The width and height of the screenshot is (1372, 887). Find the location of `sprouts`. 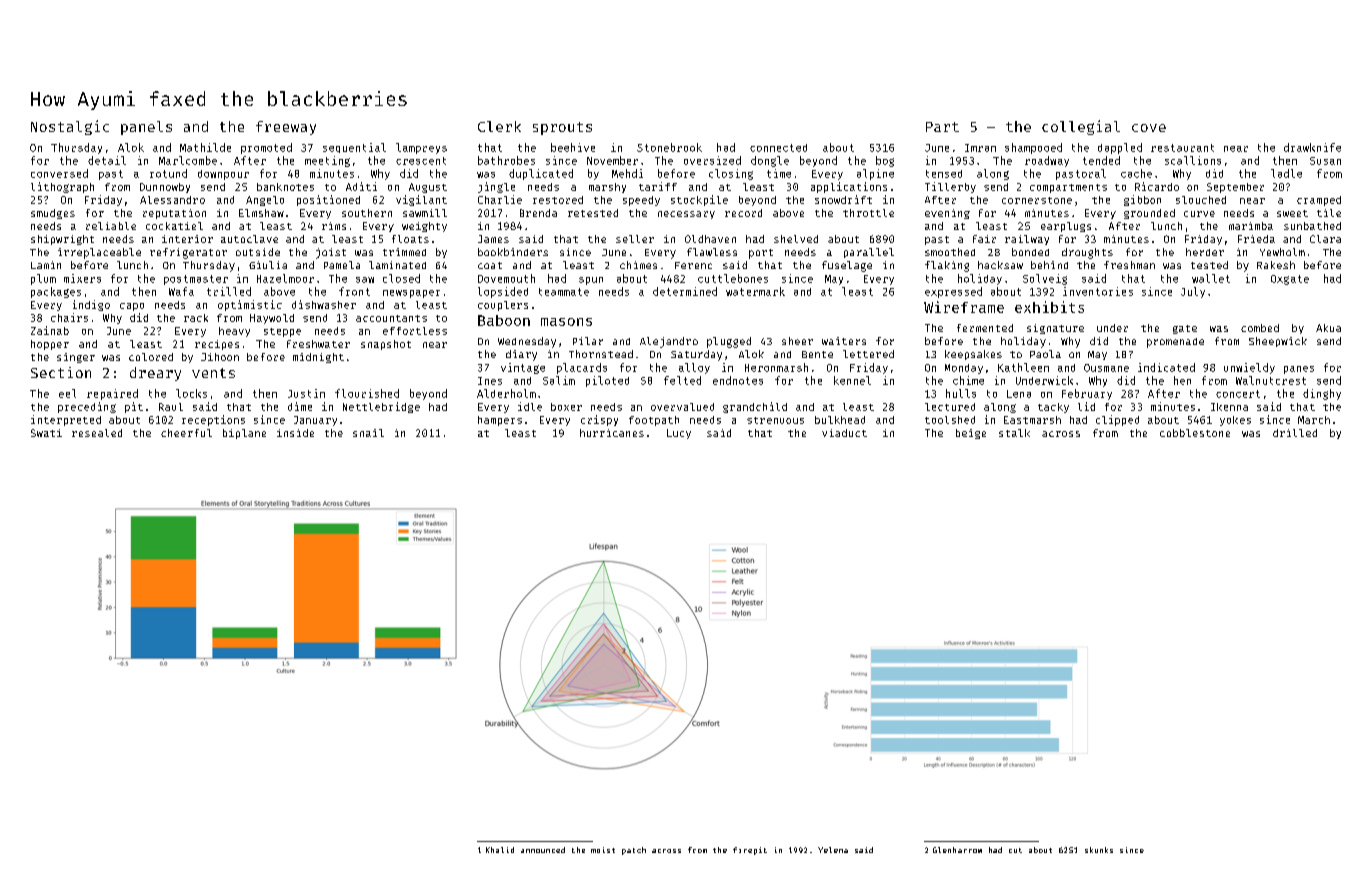

sprouts is located at coordinates (562, 128).
